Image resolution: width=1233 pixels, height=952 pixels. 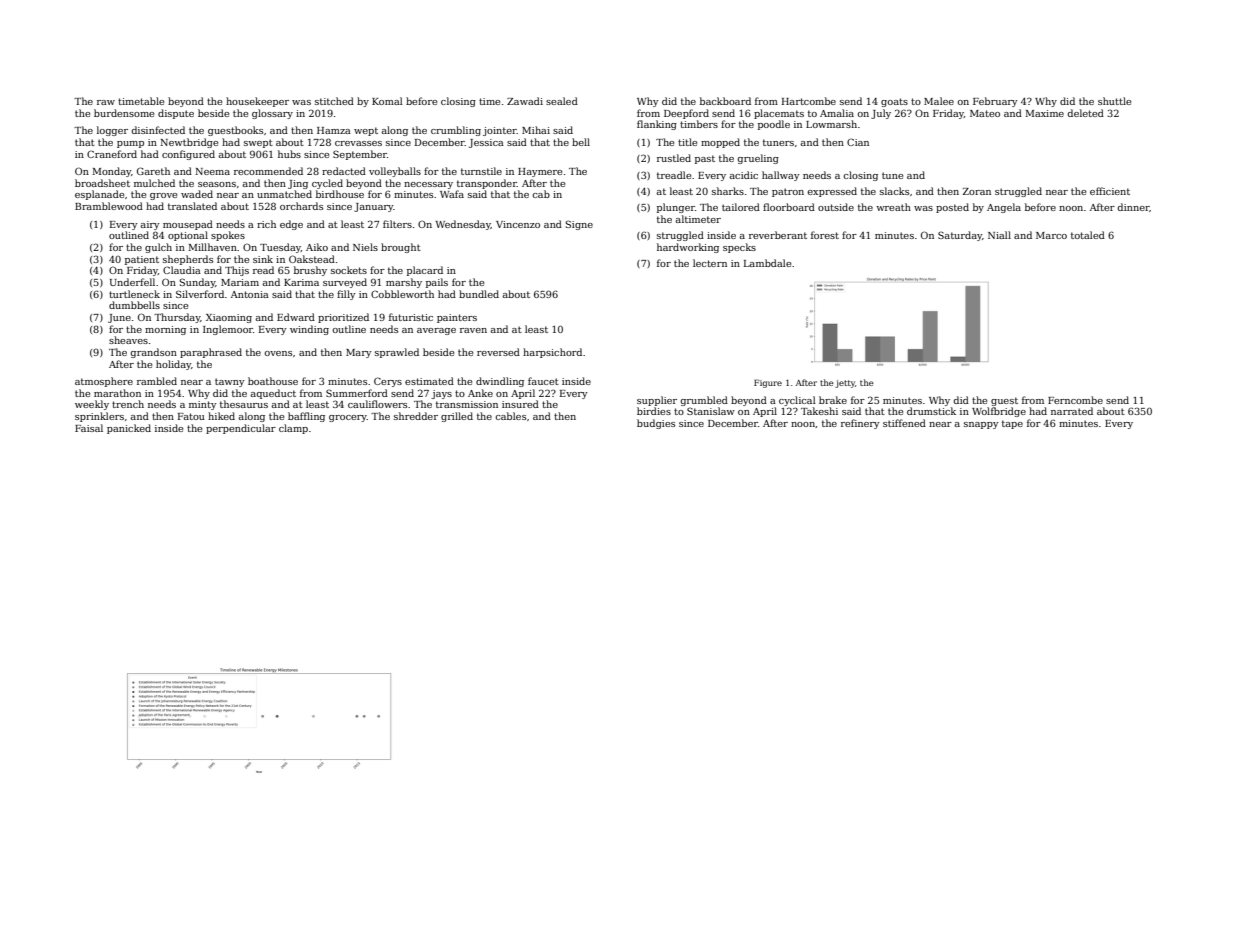 I want to click on Craneford, so click(x=112, y=154).
